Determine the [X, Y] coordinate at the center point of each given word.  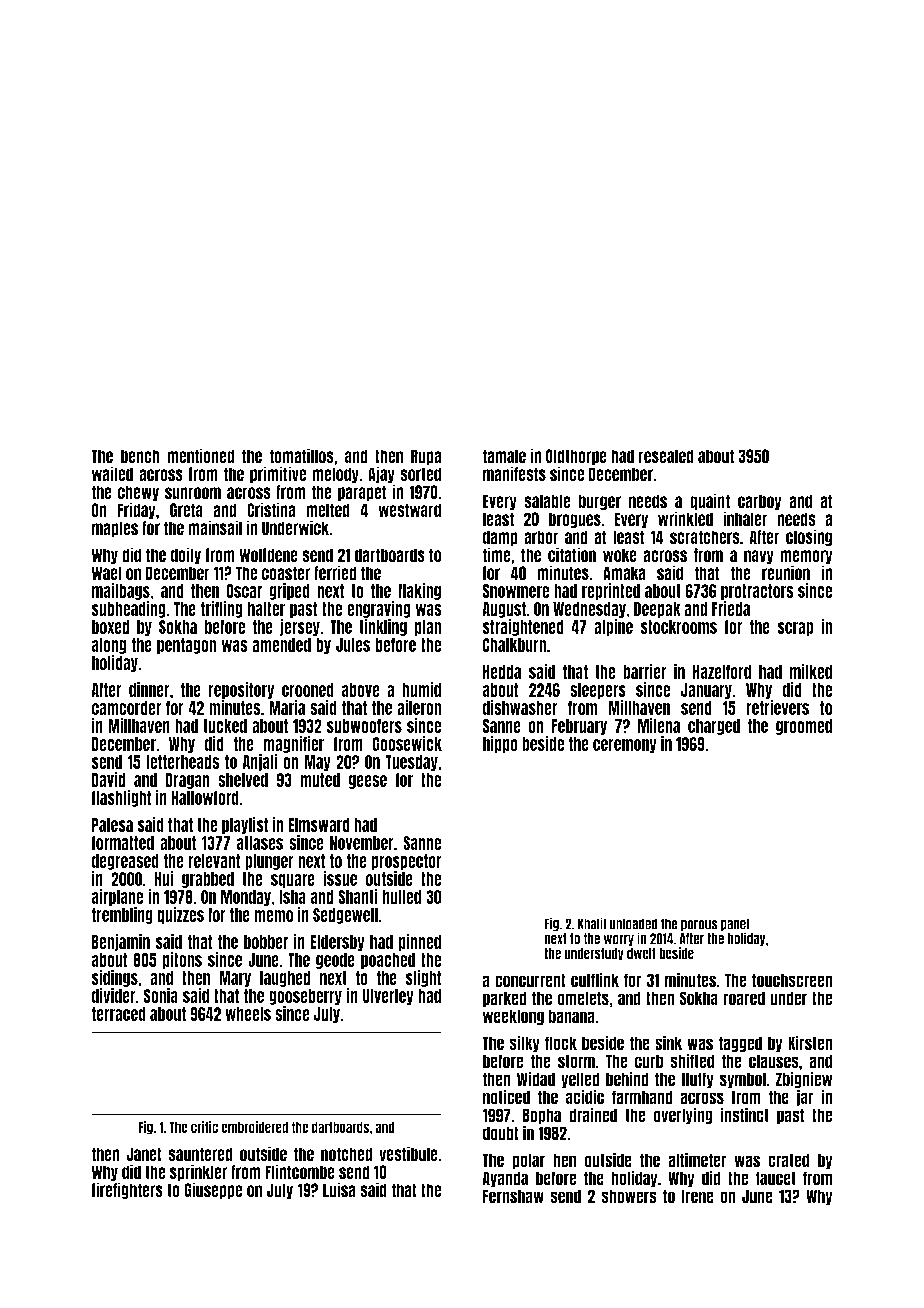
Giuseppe [213, 1190]
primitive [278, 474]
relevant [214, 861]
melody [335, 475]
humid [421, 689]
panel [735, 924]
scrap [795, 629]
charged [714, 727]
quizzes [180, 915]
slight [423, 978]
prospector [406, 862]
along [108, 646]
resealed [666, 456]
